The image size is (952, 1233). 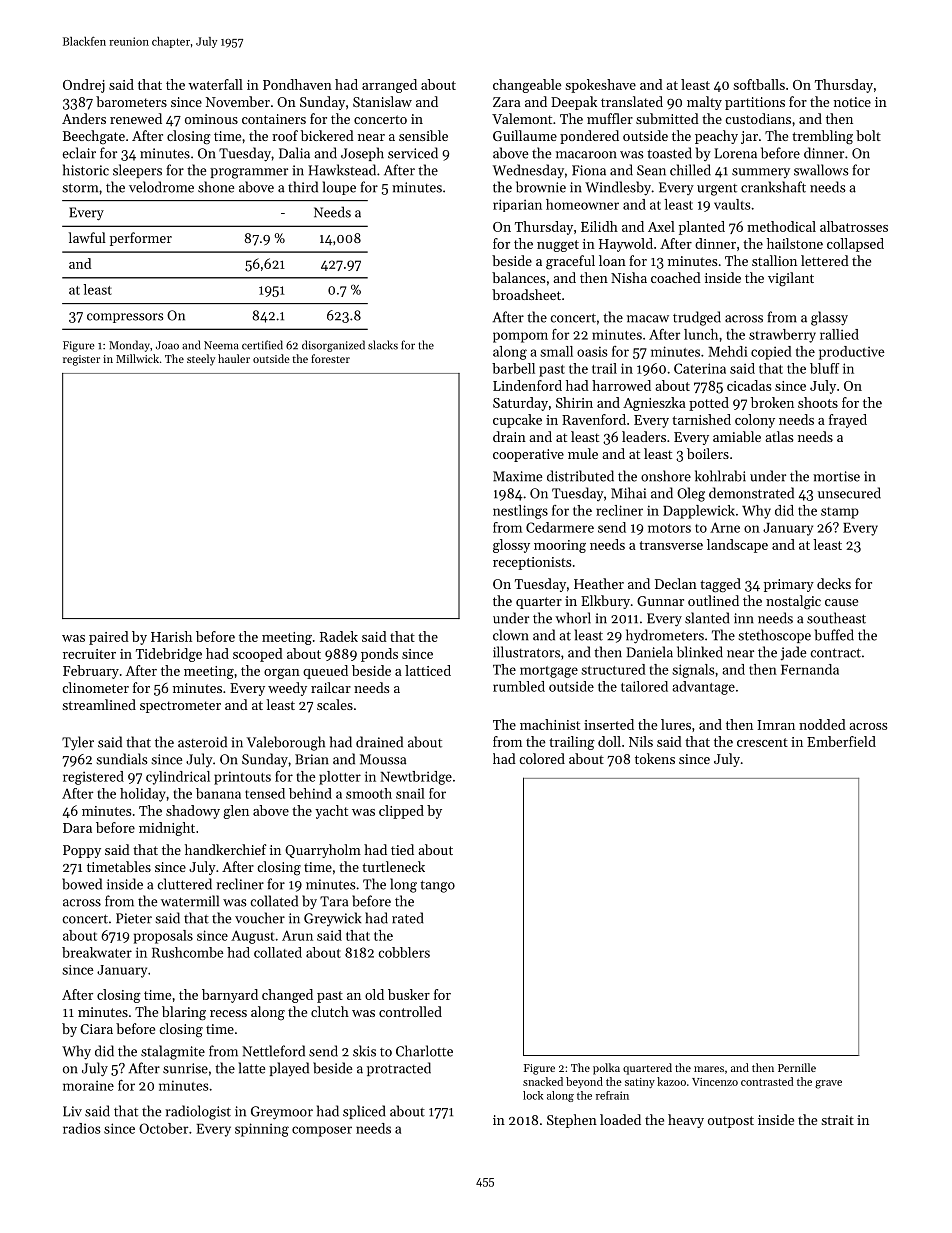 I want to click on October, so click(x=163, y=1128).
